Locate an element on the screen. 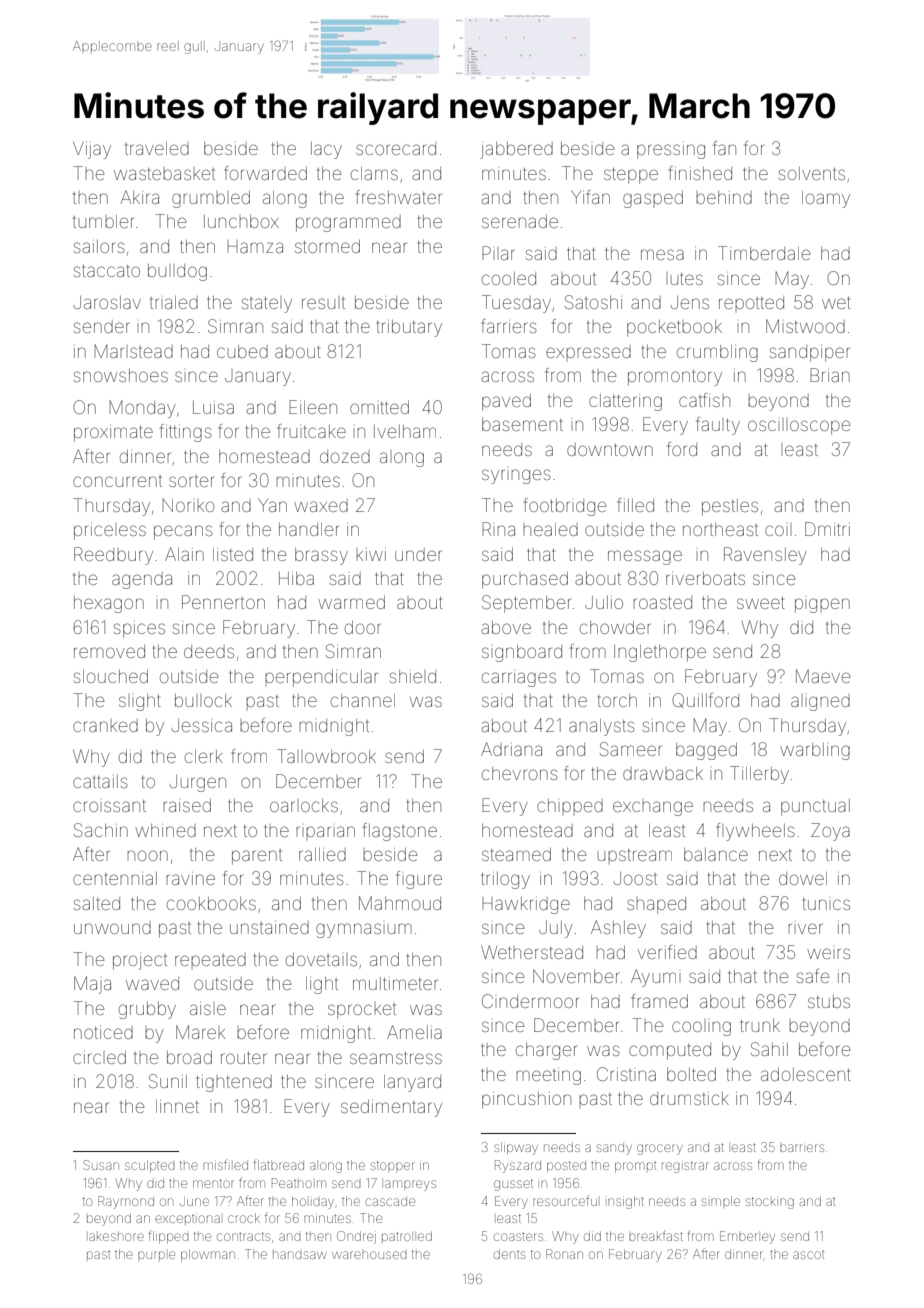 Image resolution: width=924 pixels, height=1308 pixels. wastebasket is located at coordinates (164, 174).
